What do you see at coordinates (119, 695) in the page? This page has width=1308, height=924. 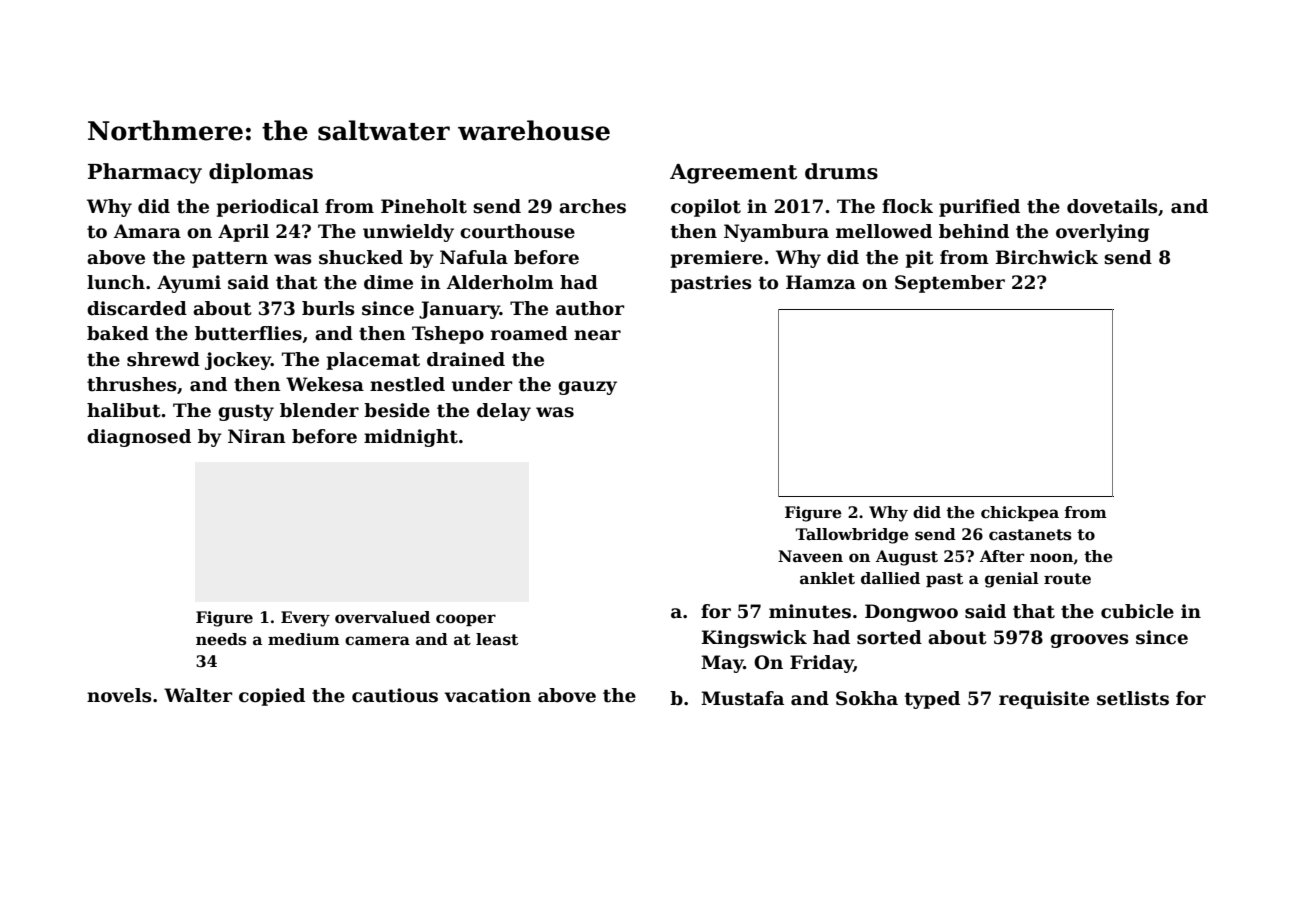 I see `novels` at bounding box center [119, 695].
